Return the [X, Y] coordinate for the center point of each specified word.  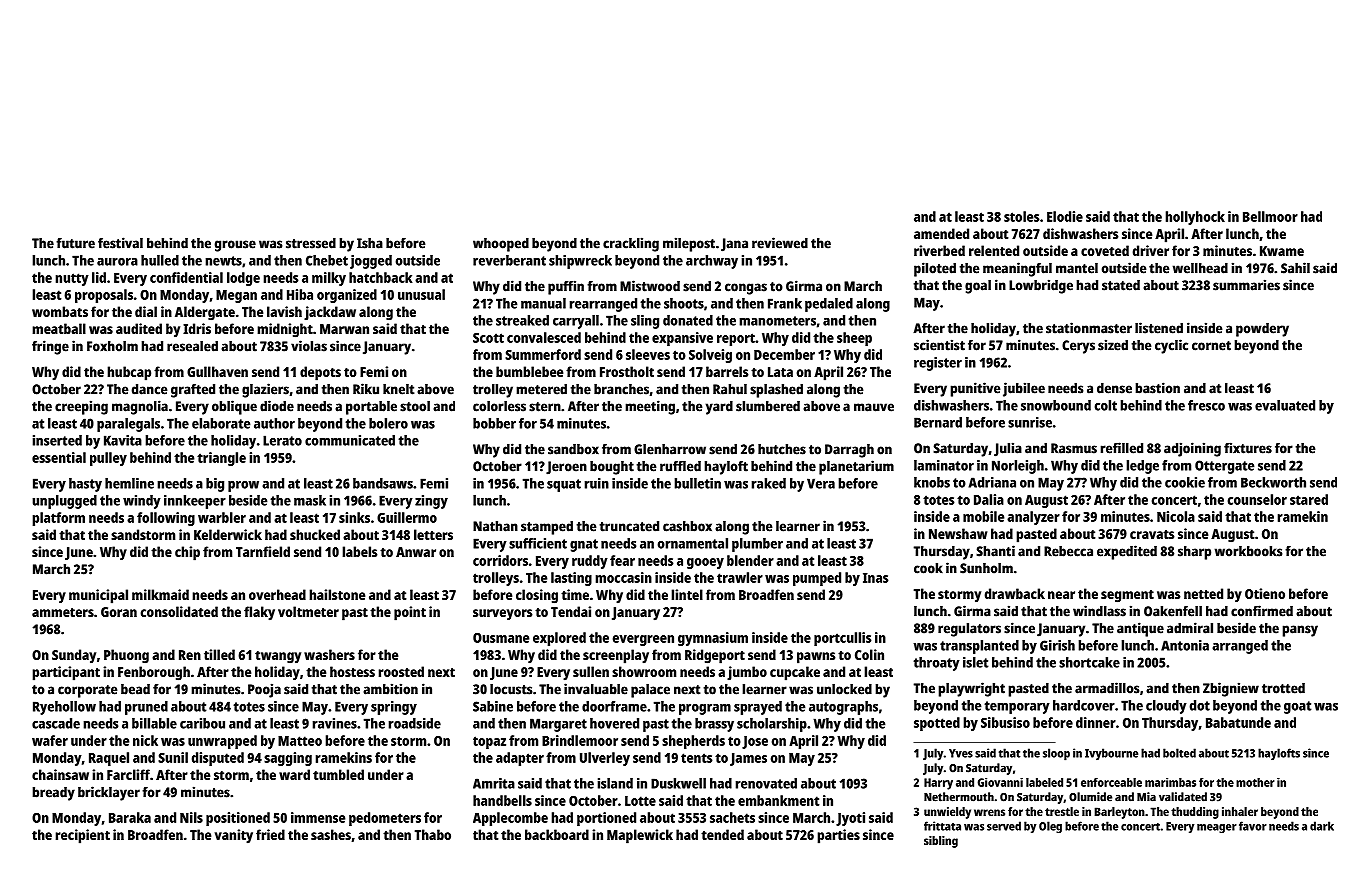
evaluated [1285, 405]
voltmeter [308, 611]
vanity [234, 836]
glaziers [265, 390]
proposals [104, 296]
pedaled [829, 305]
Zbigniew [1231, 689]
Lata [780, 372]
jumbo [747, 673]
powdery [1262, 330]
